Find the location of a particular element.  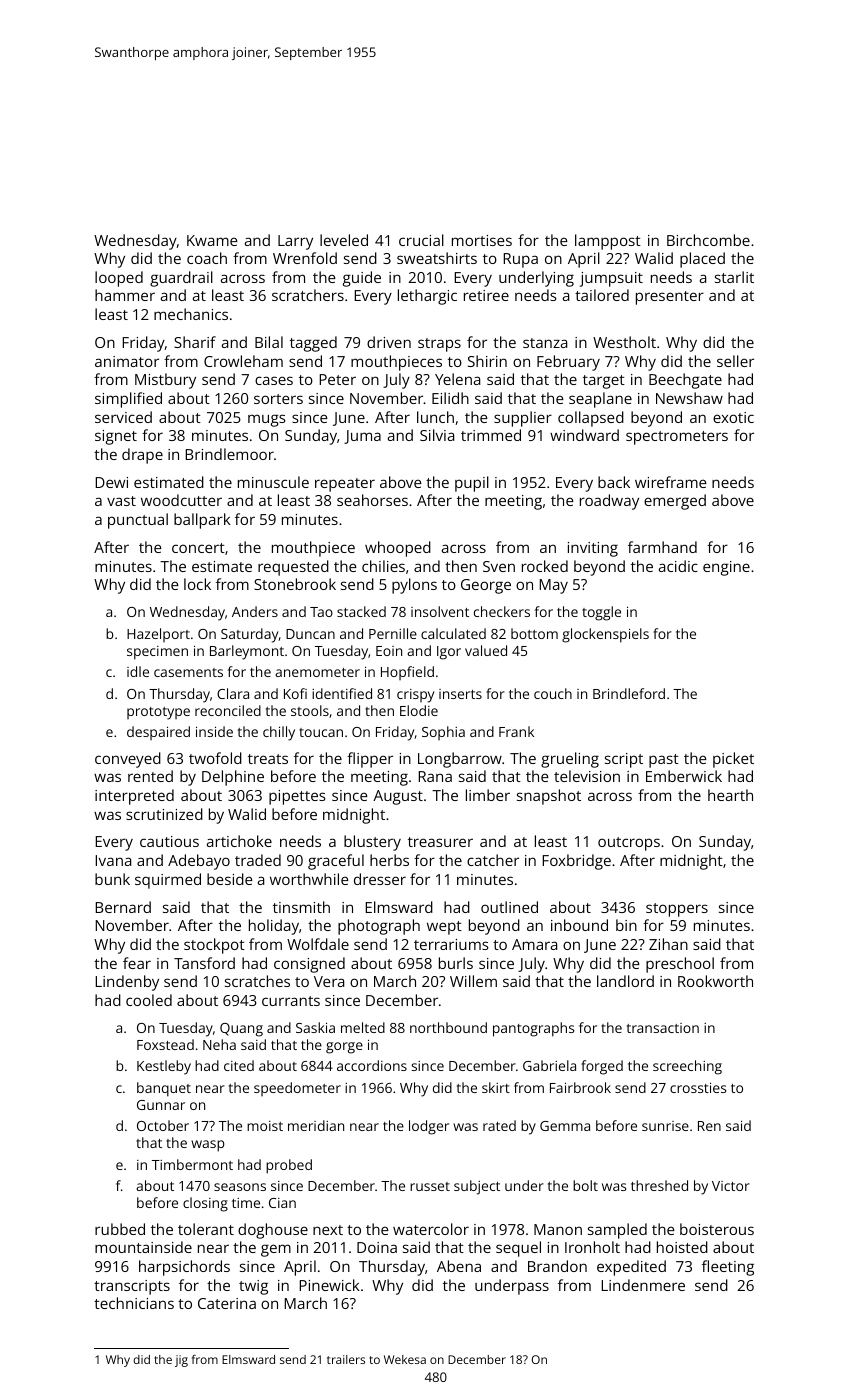

grueling is located at coordinates (570, 760).
